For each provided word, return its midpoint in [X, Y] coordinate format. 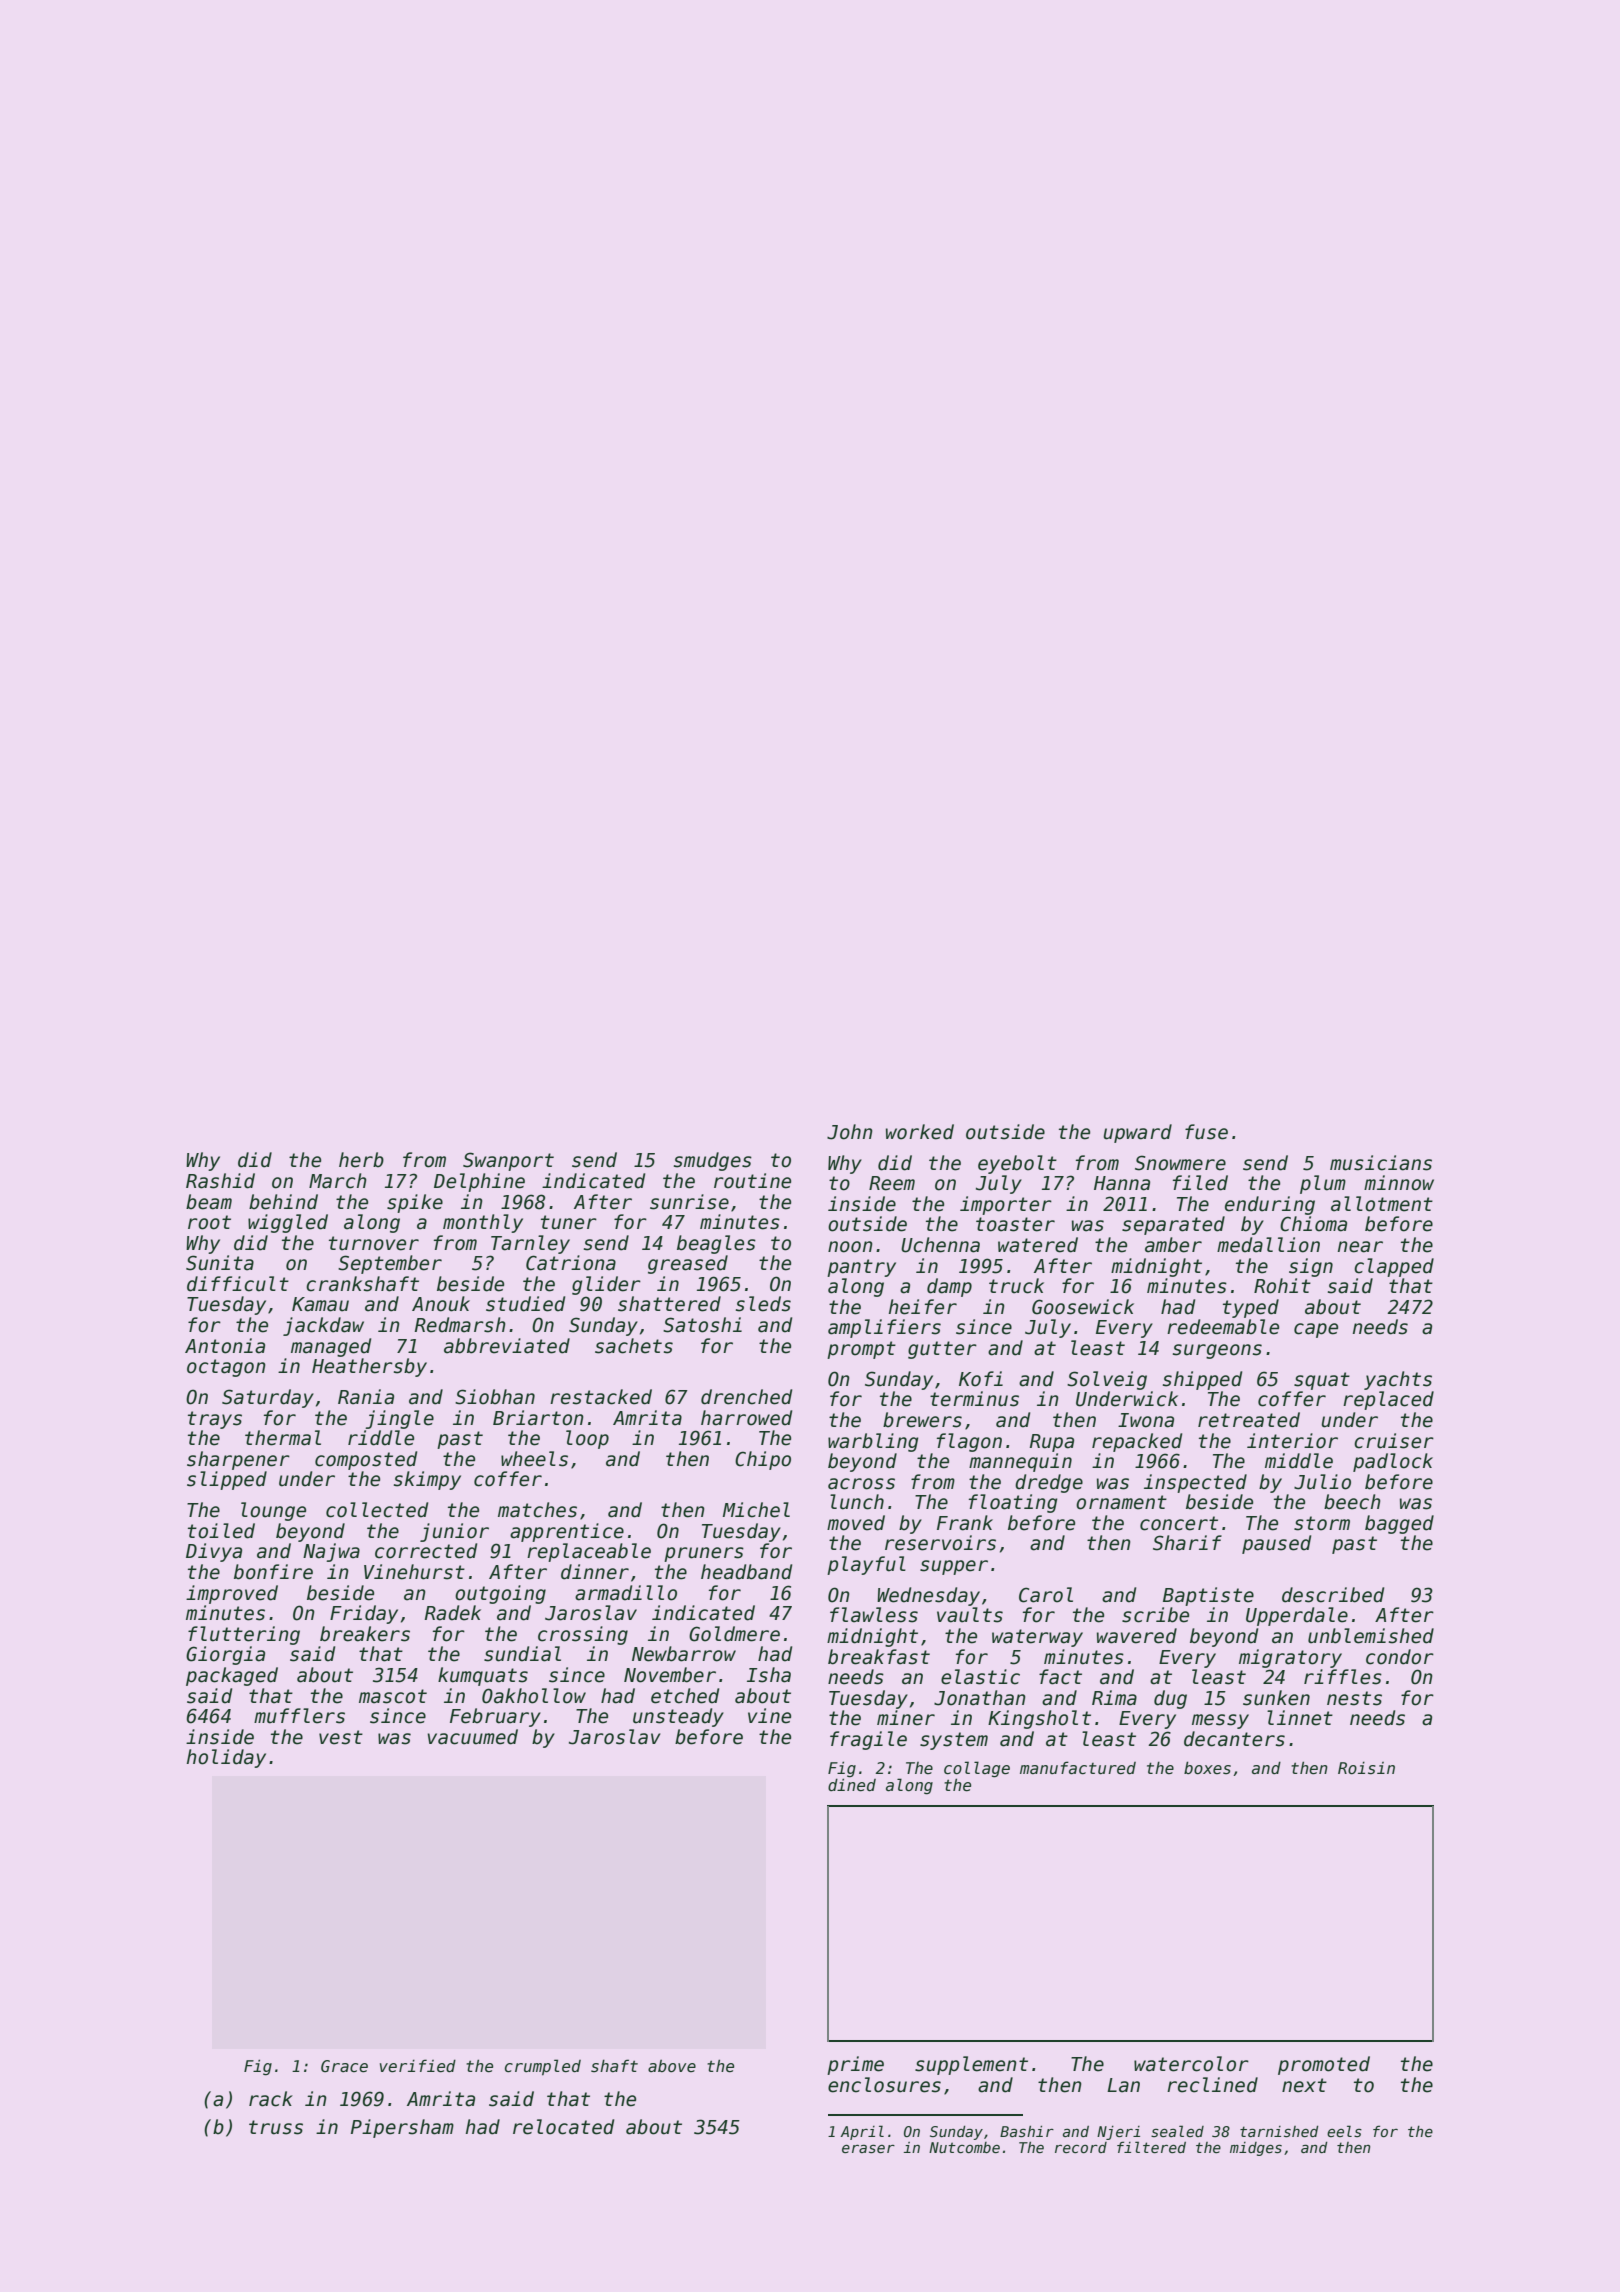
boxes [1207, 1767]
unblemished [1371, 1636]
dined [852, 1785]
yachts [1398, 1380]
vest [341, 1737]
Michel [756, 1510]
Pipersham [402, 2128]
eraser [868, 2148]
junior [454, 1532]
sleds [763, 1304]
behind [283, 1202]
